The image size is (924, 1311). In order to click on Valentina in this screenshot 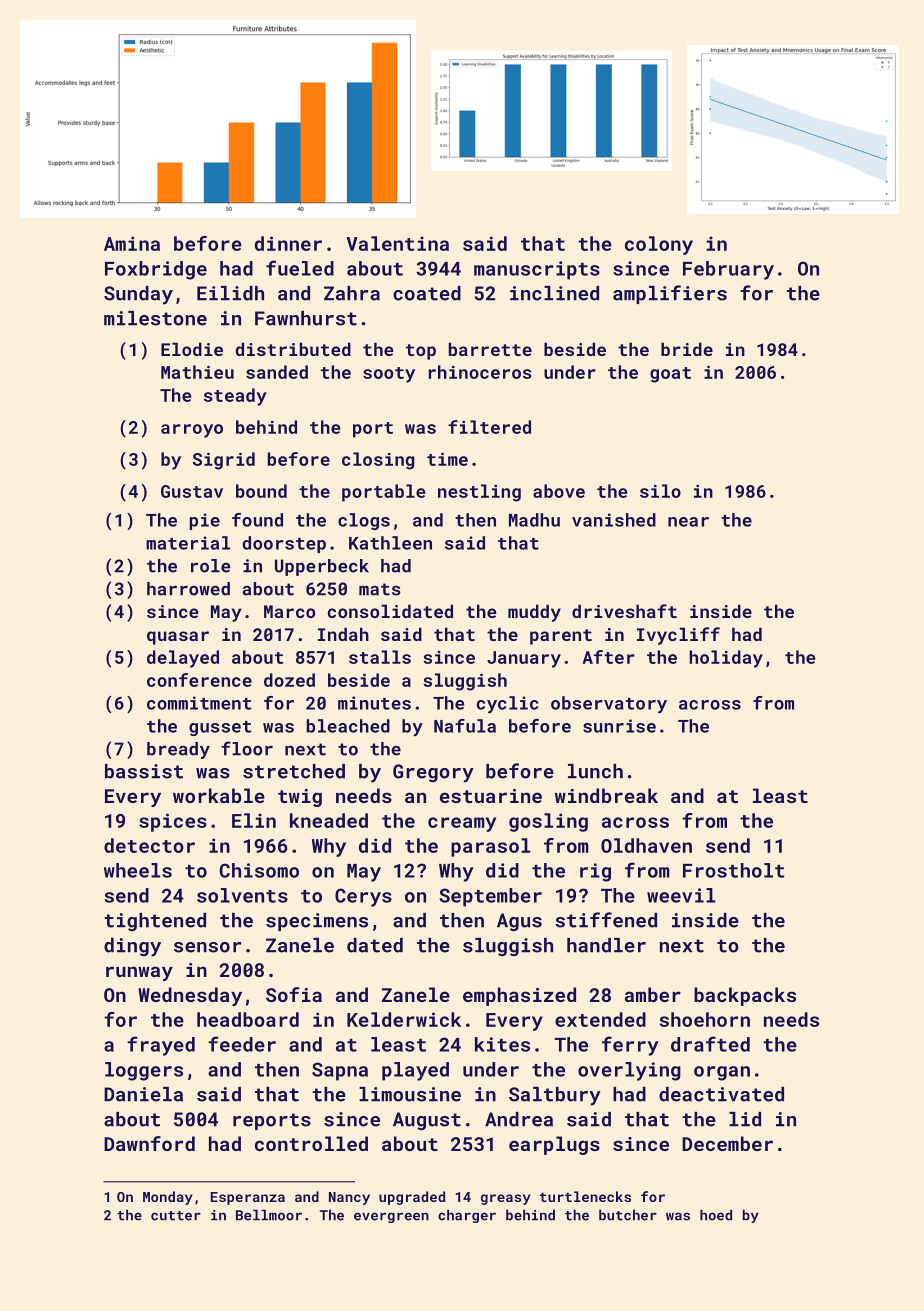, I will do `click(397, 243)`.
